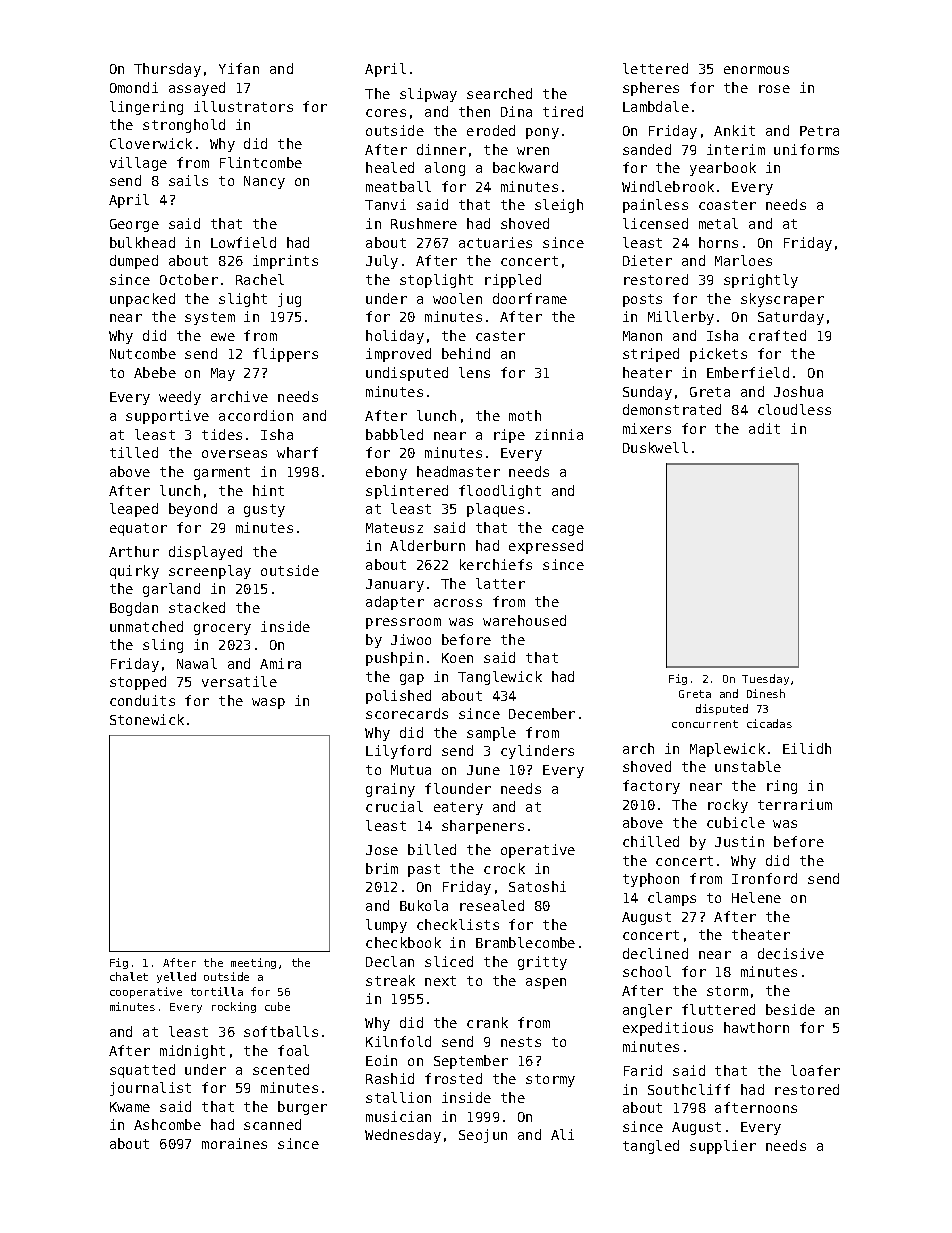  Describe the element at coordinates (395, 337) in the document. I see `holiday` at that location.
